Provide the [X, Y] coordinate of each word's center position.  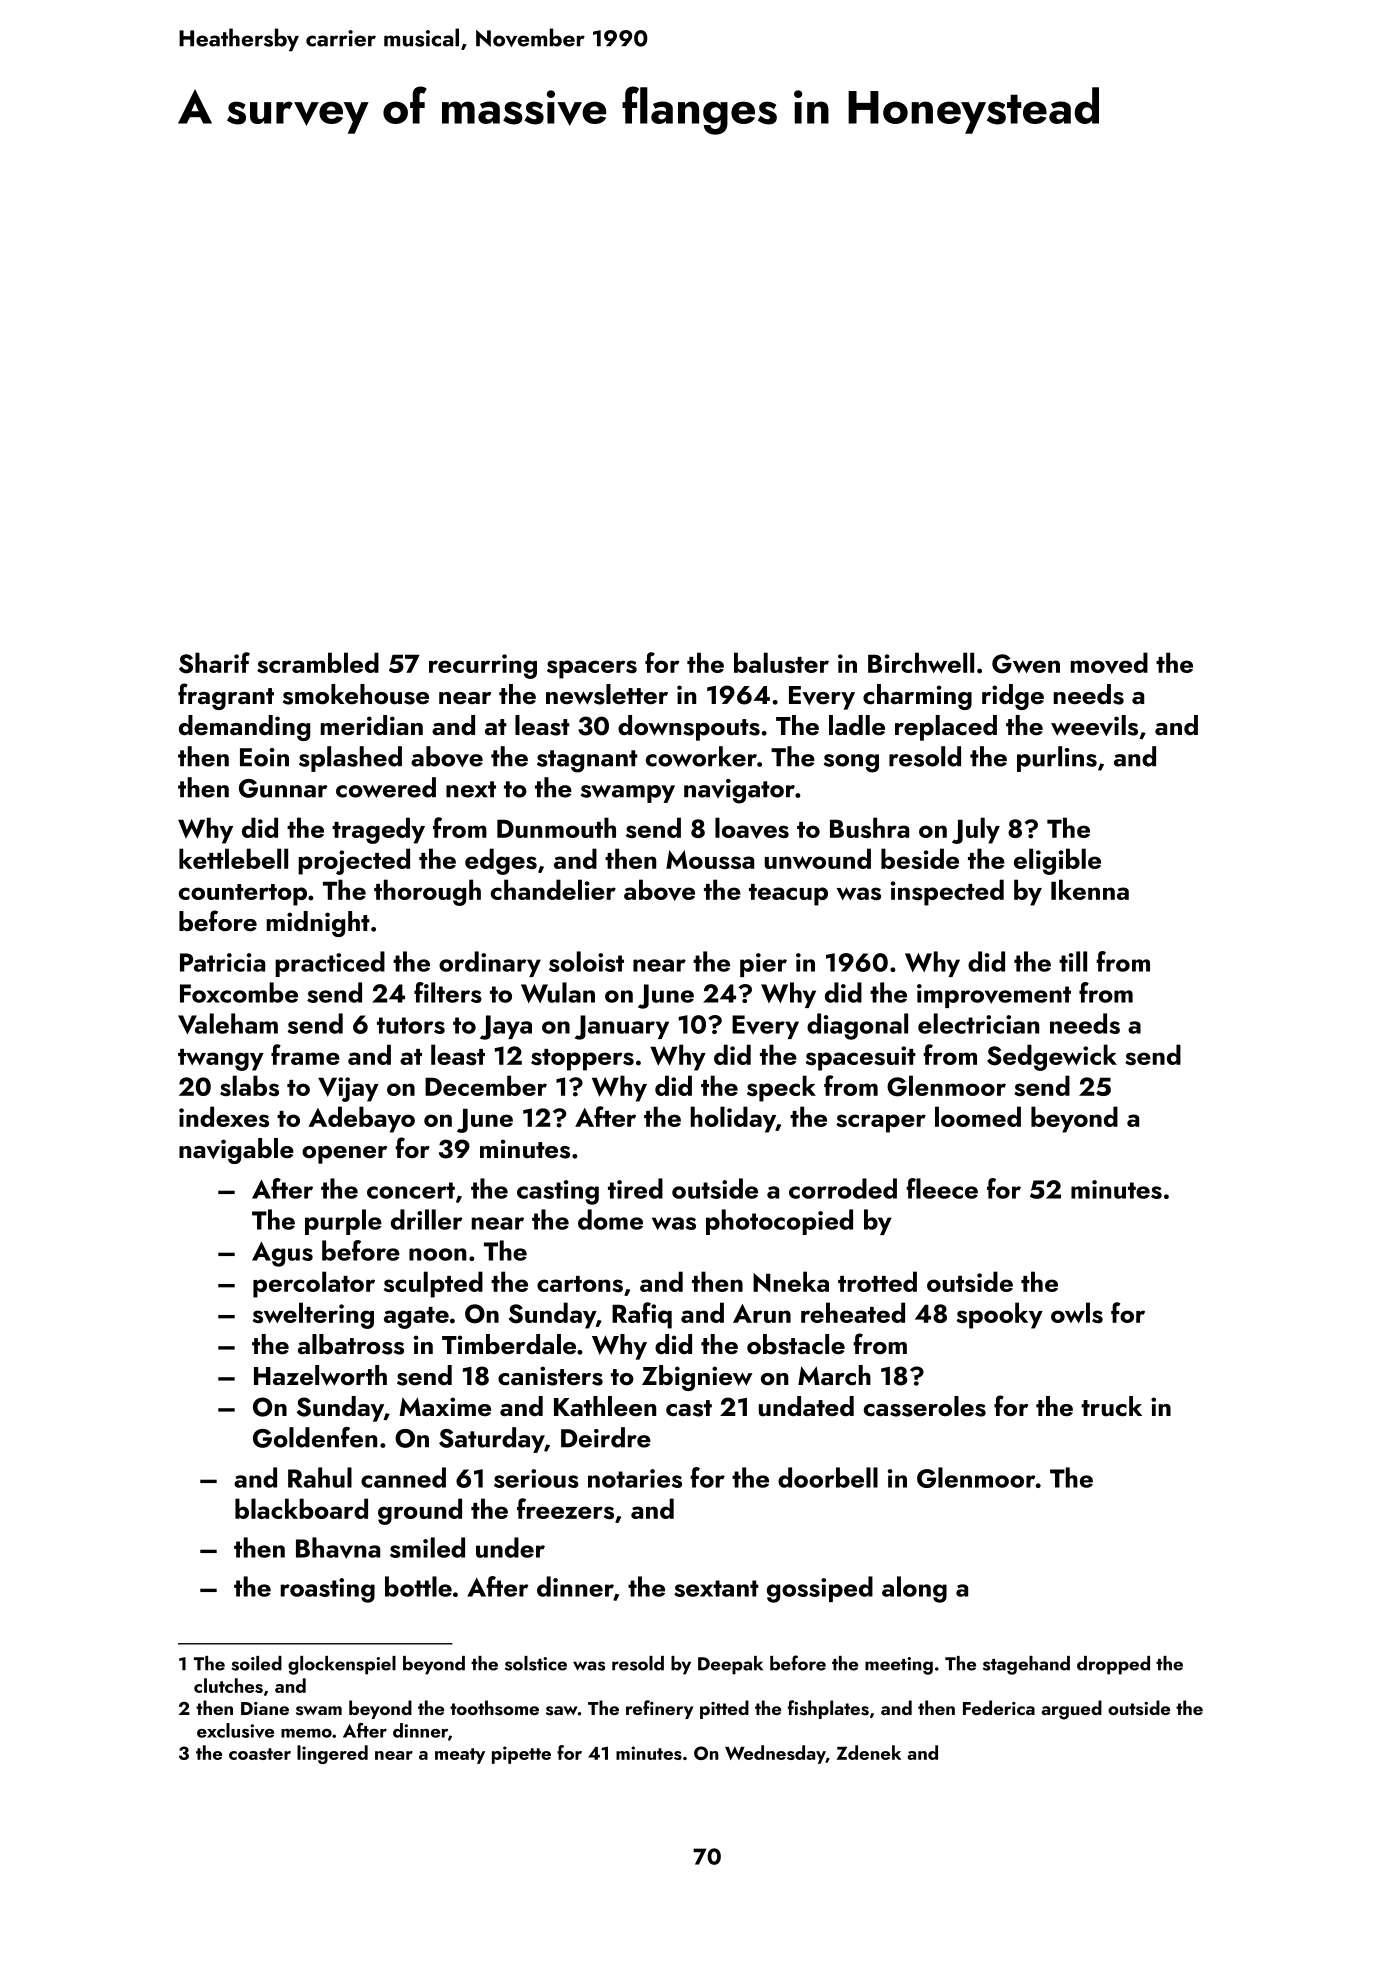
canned [403, 1477]
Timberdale [509, 1344]
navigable [236, 1151]
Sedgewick [1052, 1057]
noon [437, 1254]
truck [1111, 1406]
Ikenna [1090, 889]
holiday [733, 1119]
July [976, 830]
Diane [265, 1708]
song [851, 763]
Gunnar [283, 788]
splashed [350, 759]
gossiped [820, 1589]
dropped [1113, 1665]
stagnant [587, 761]
